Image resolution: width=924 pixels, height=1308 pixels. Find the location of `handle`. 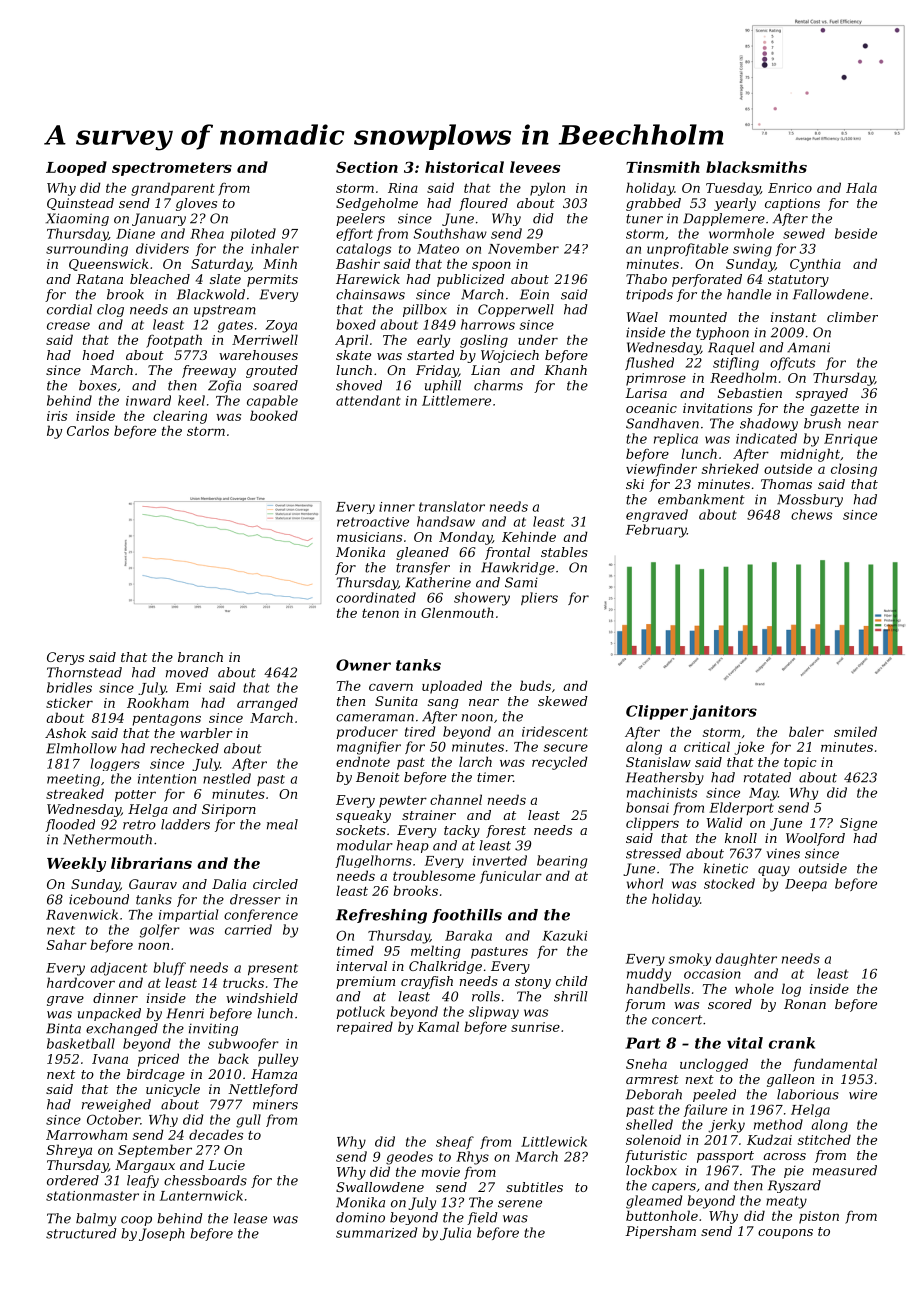

handle is located at coordinates (749, 294).
